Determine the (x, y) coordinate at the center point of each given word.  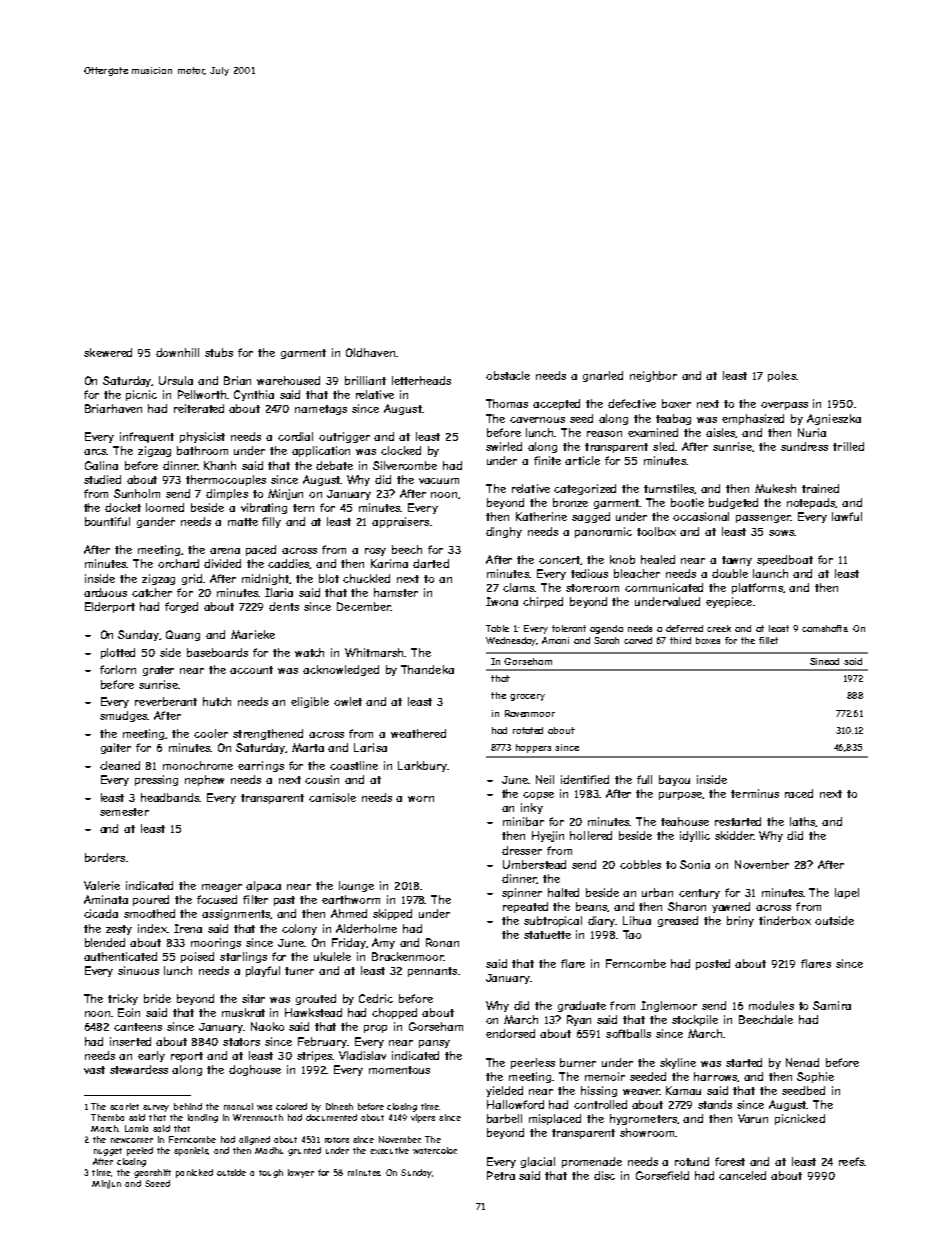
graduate (582, 1006)
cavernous (537, 420)
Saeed (157, 1183)
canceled (742, 1175)
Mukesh (775, 488)
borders (105, 857)
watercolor (435, 1150)
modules (771, 1005)
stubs (219, 352)
